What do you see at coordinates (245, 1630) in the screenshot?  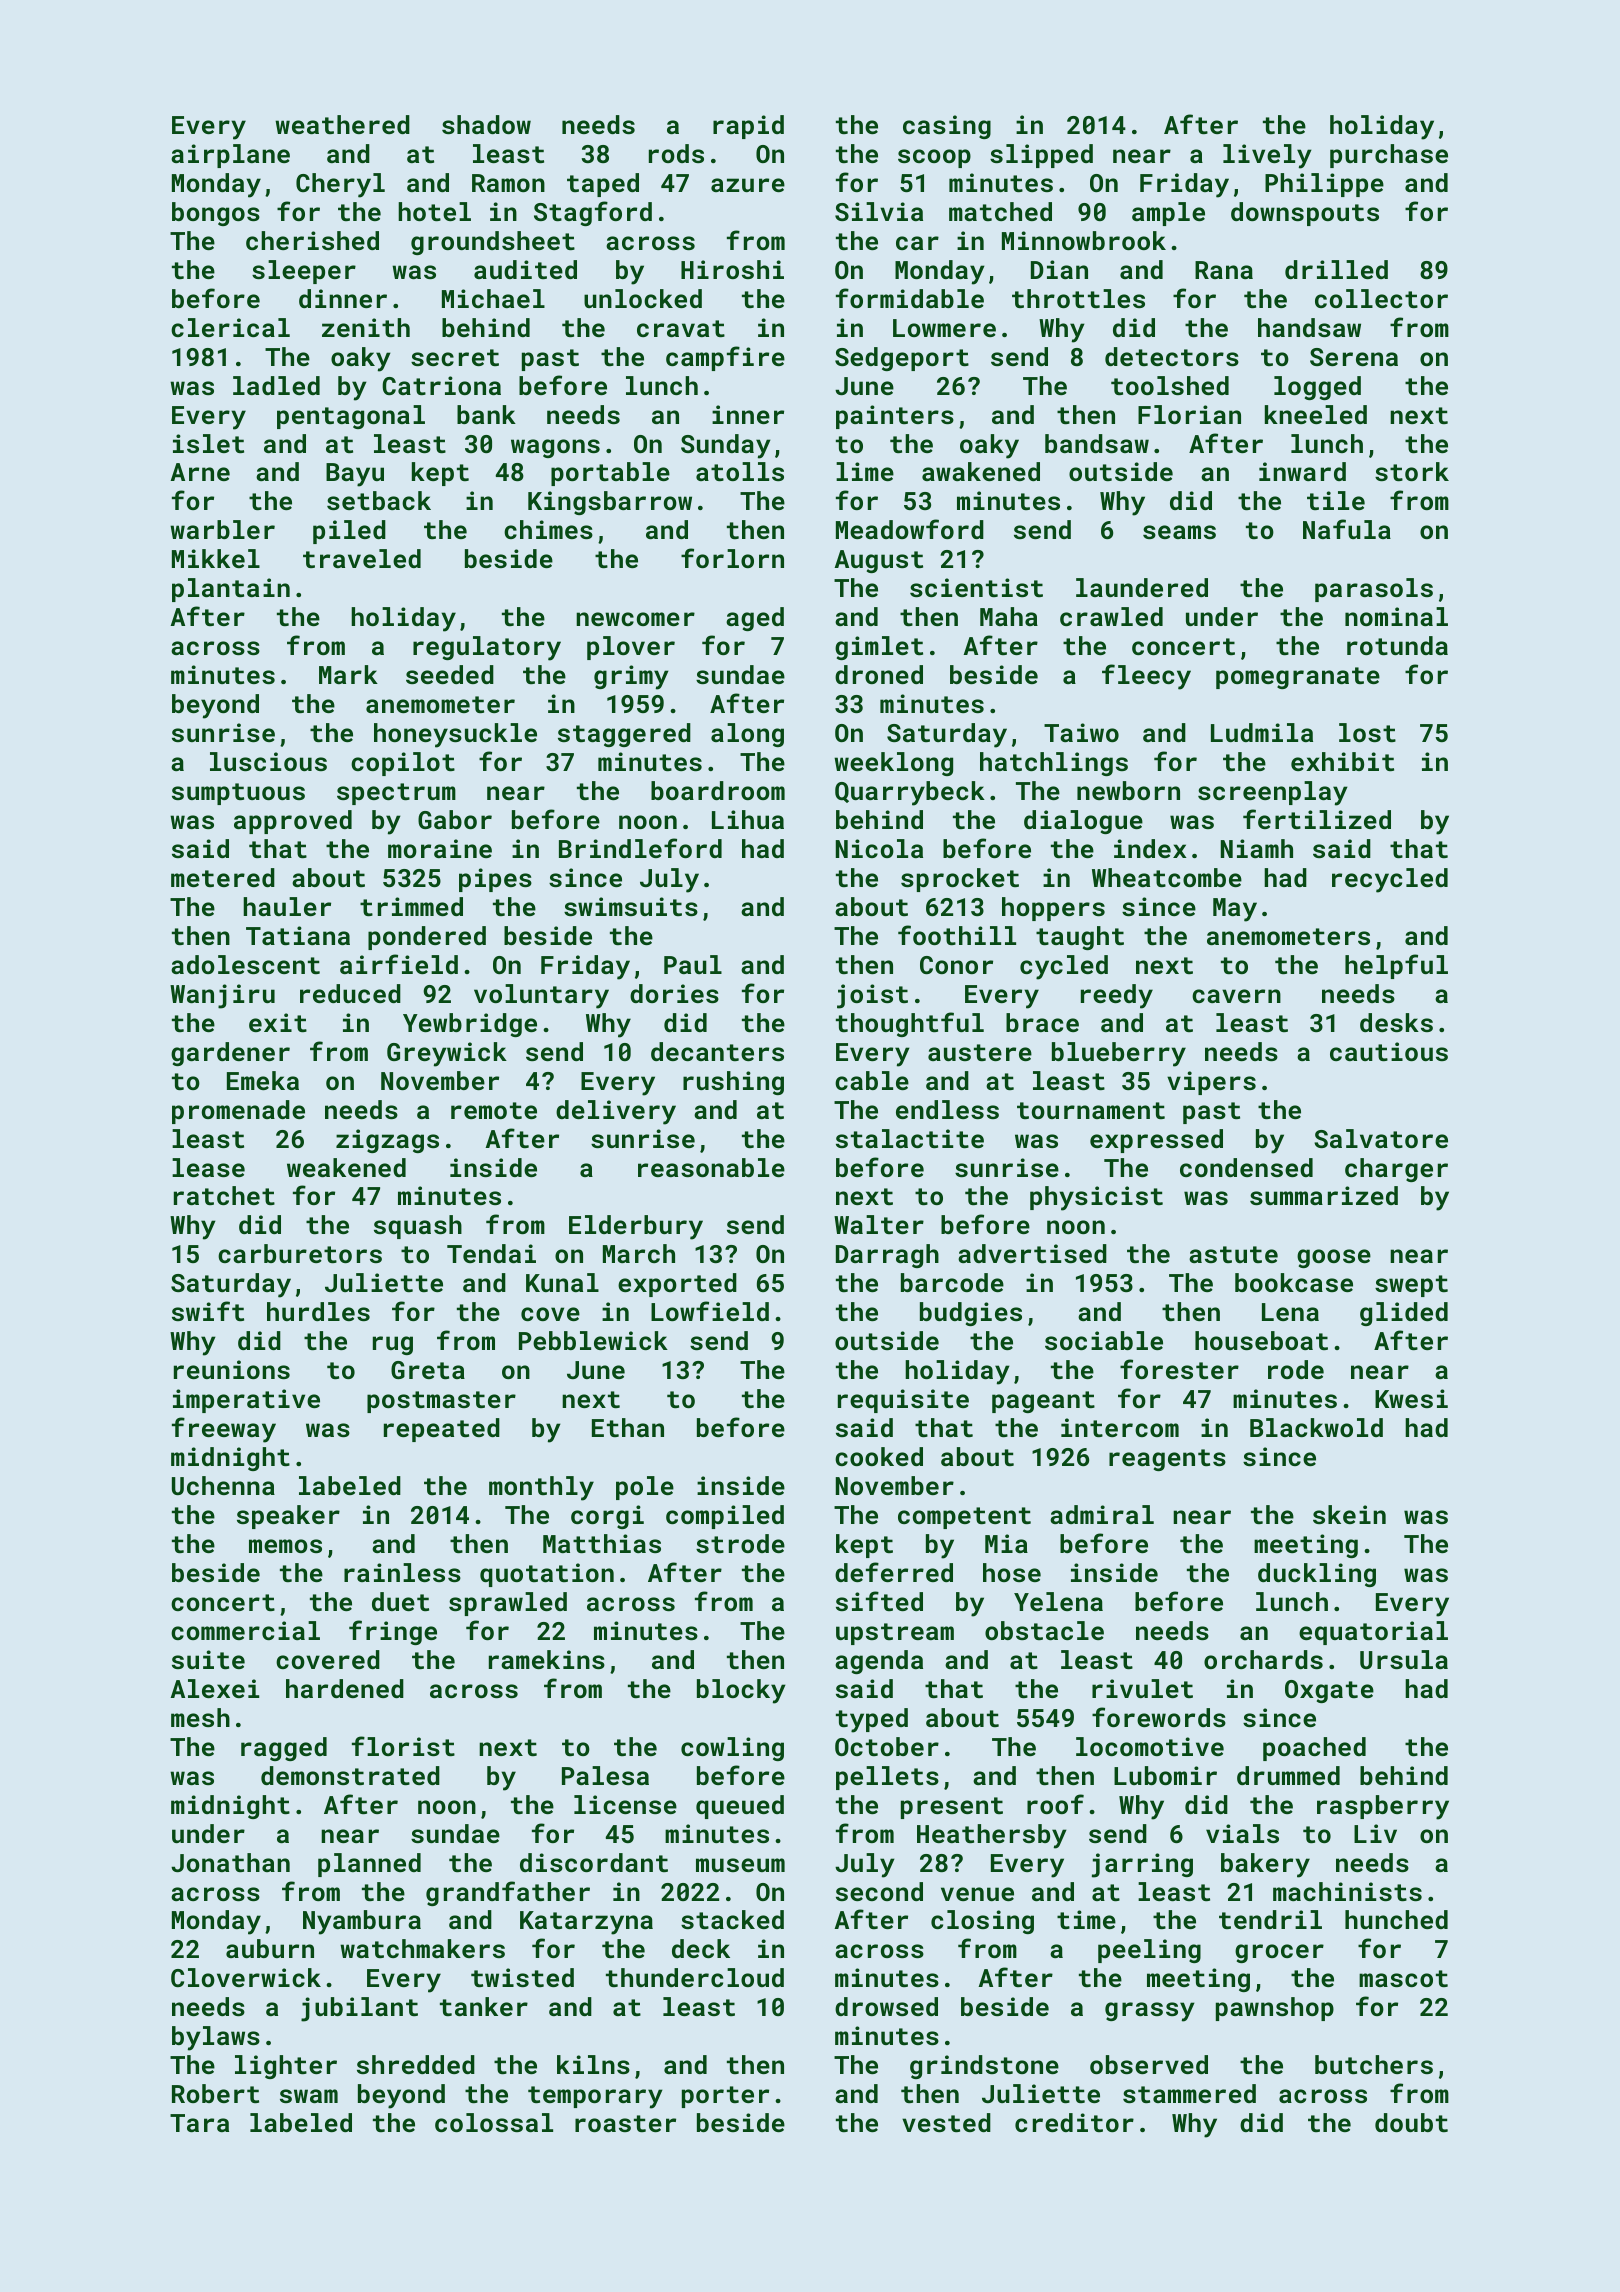 I see `commercial` at bounding box center [245, 1630].
